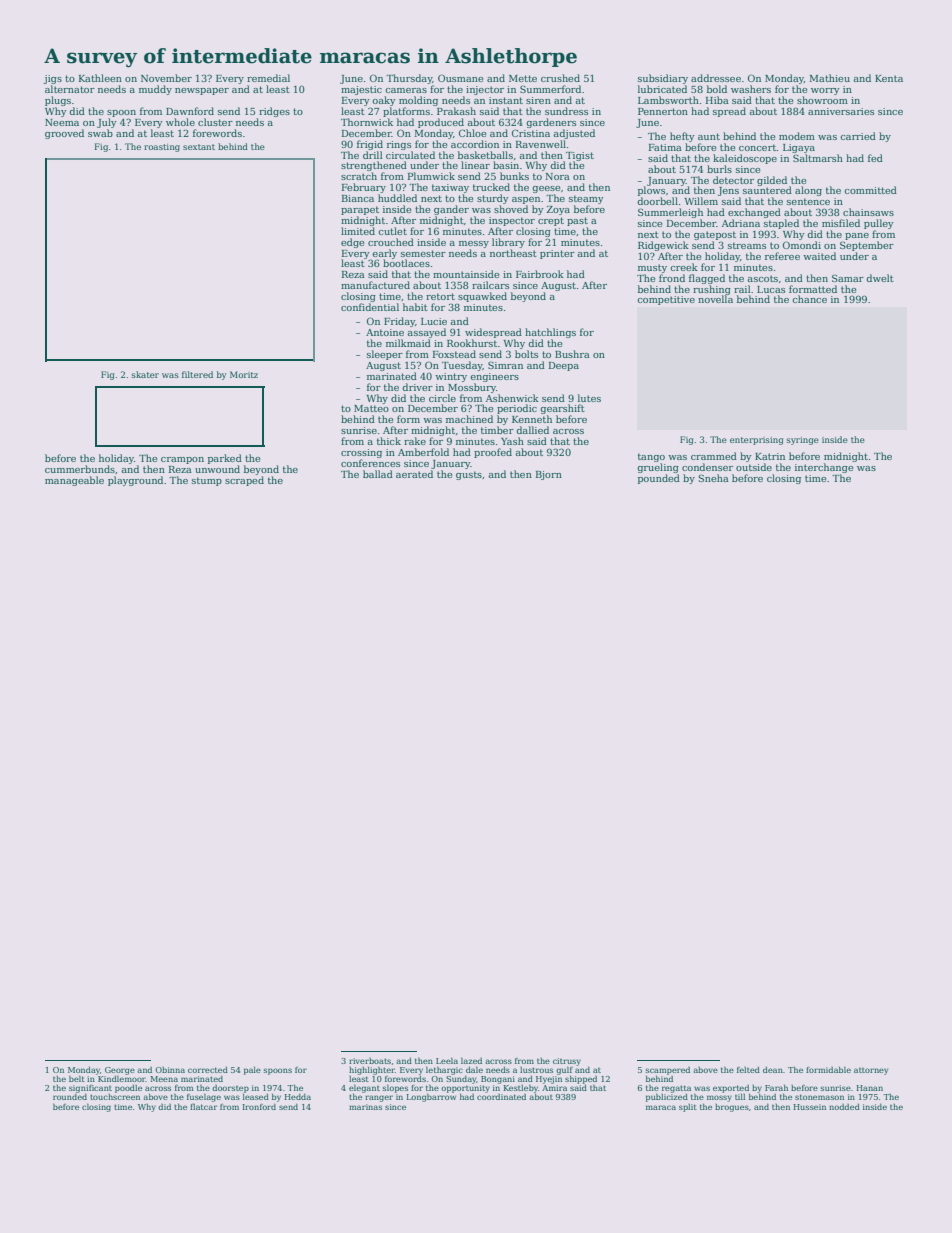 Image resolution: width=952 pixels, height=1233 pixels. Describe the element at coordinates (659, 479) in the screenshot. I see `pounded` at that location.
